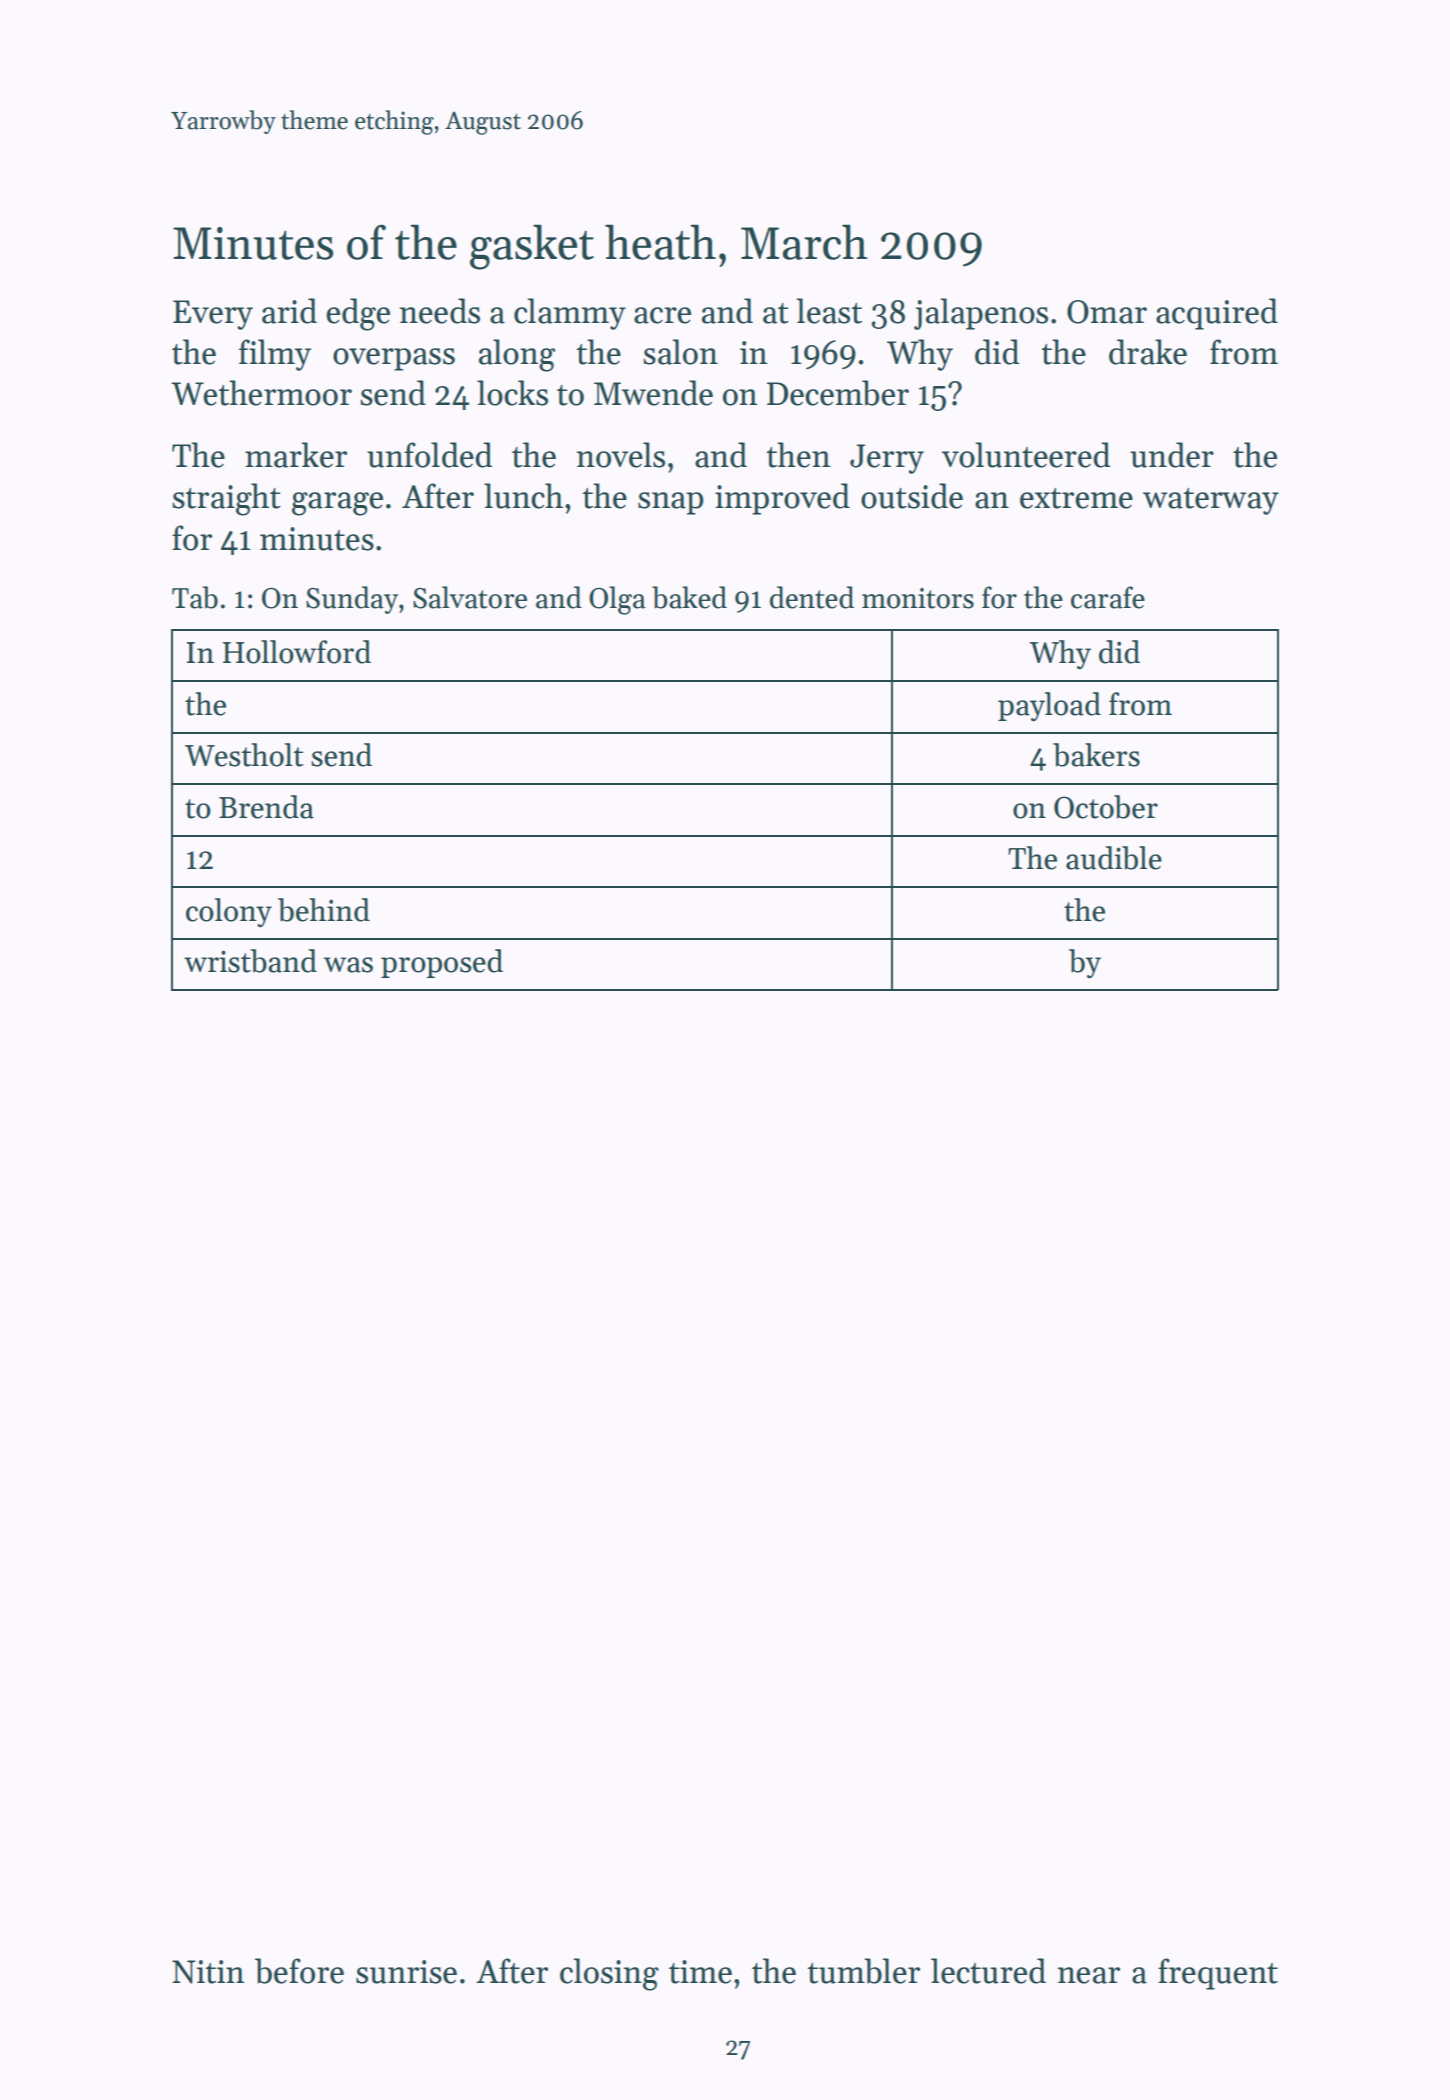 Image resolution: width=1450 pixels, height=2100 pixels. I want to click on audible, so click(1114, 858).
